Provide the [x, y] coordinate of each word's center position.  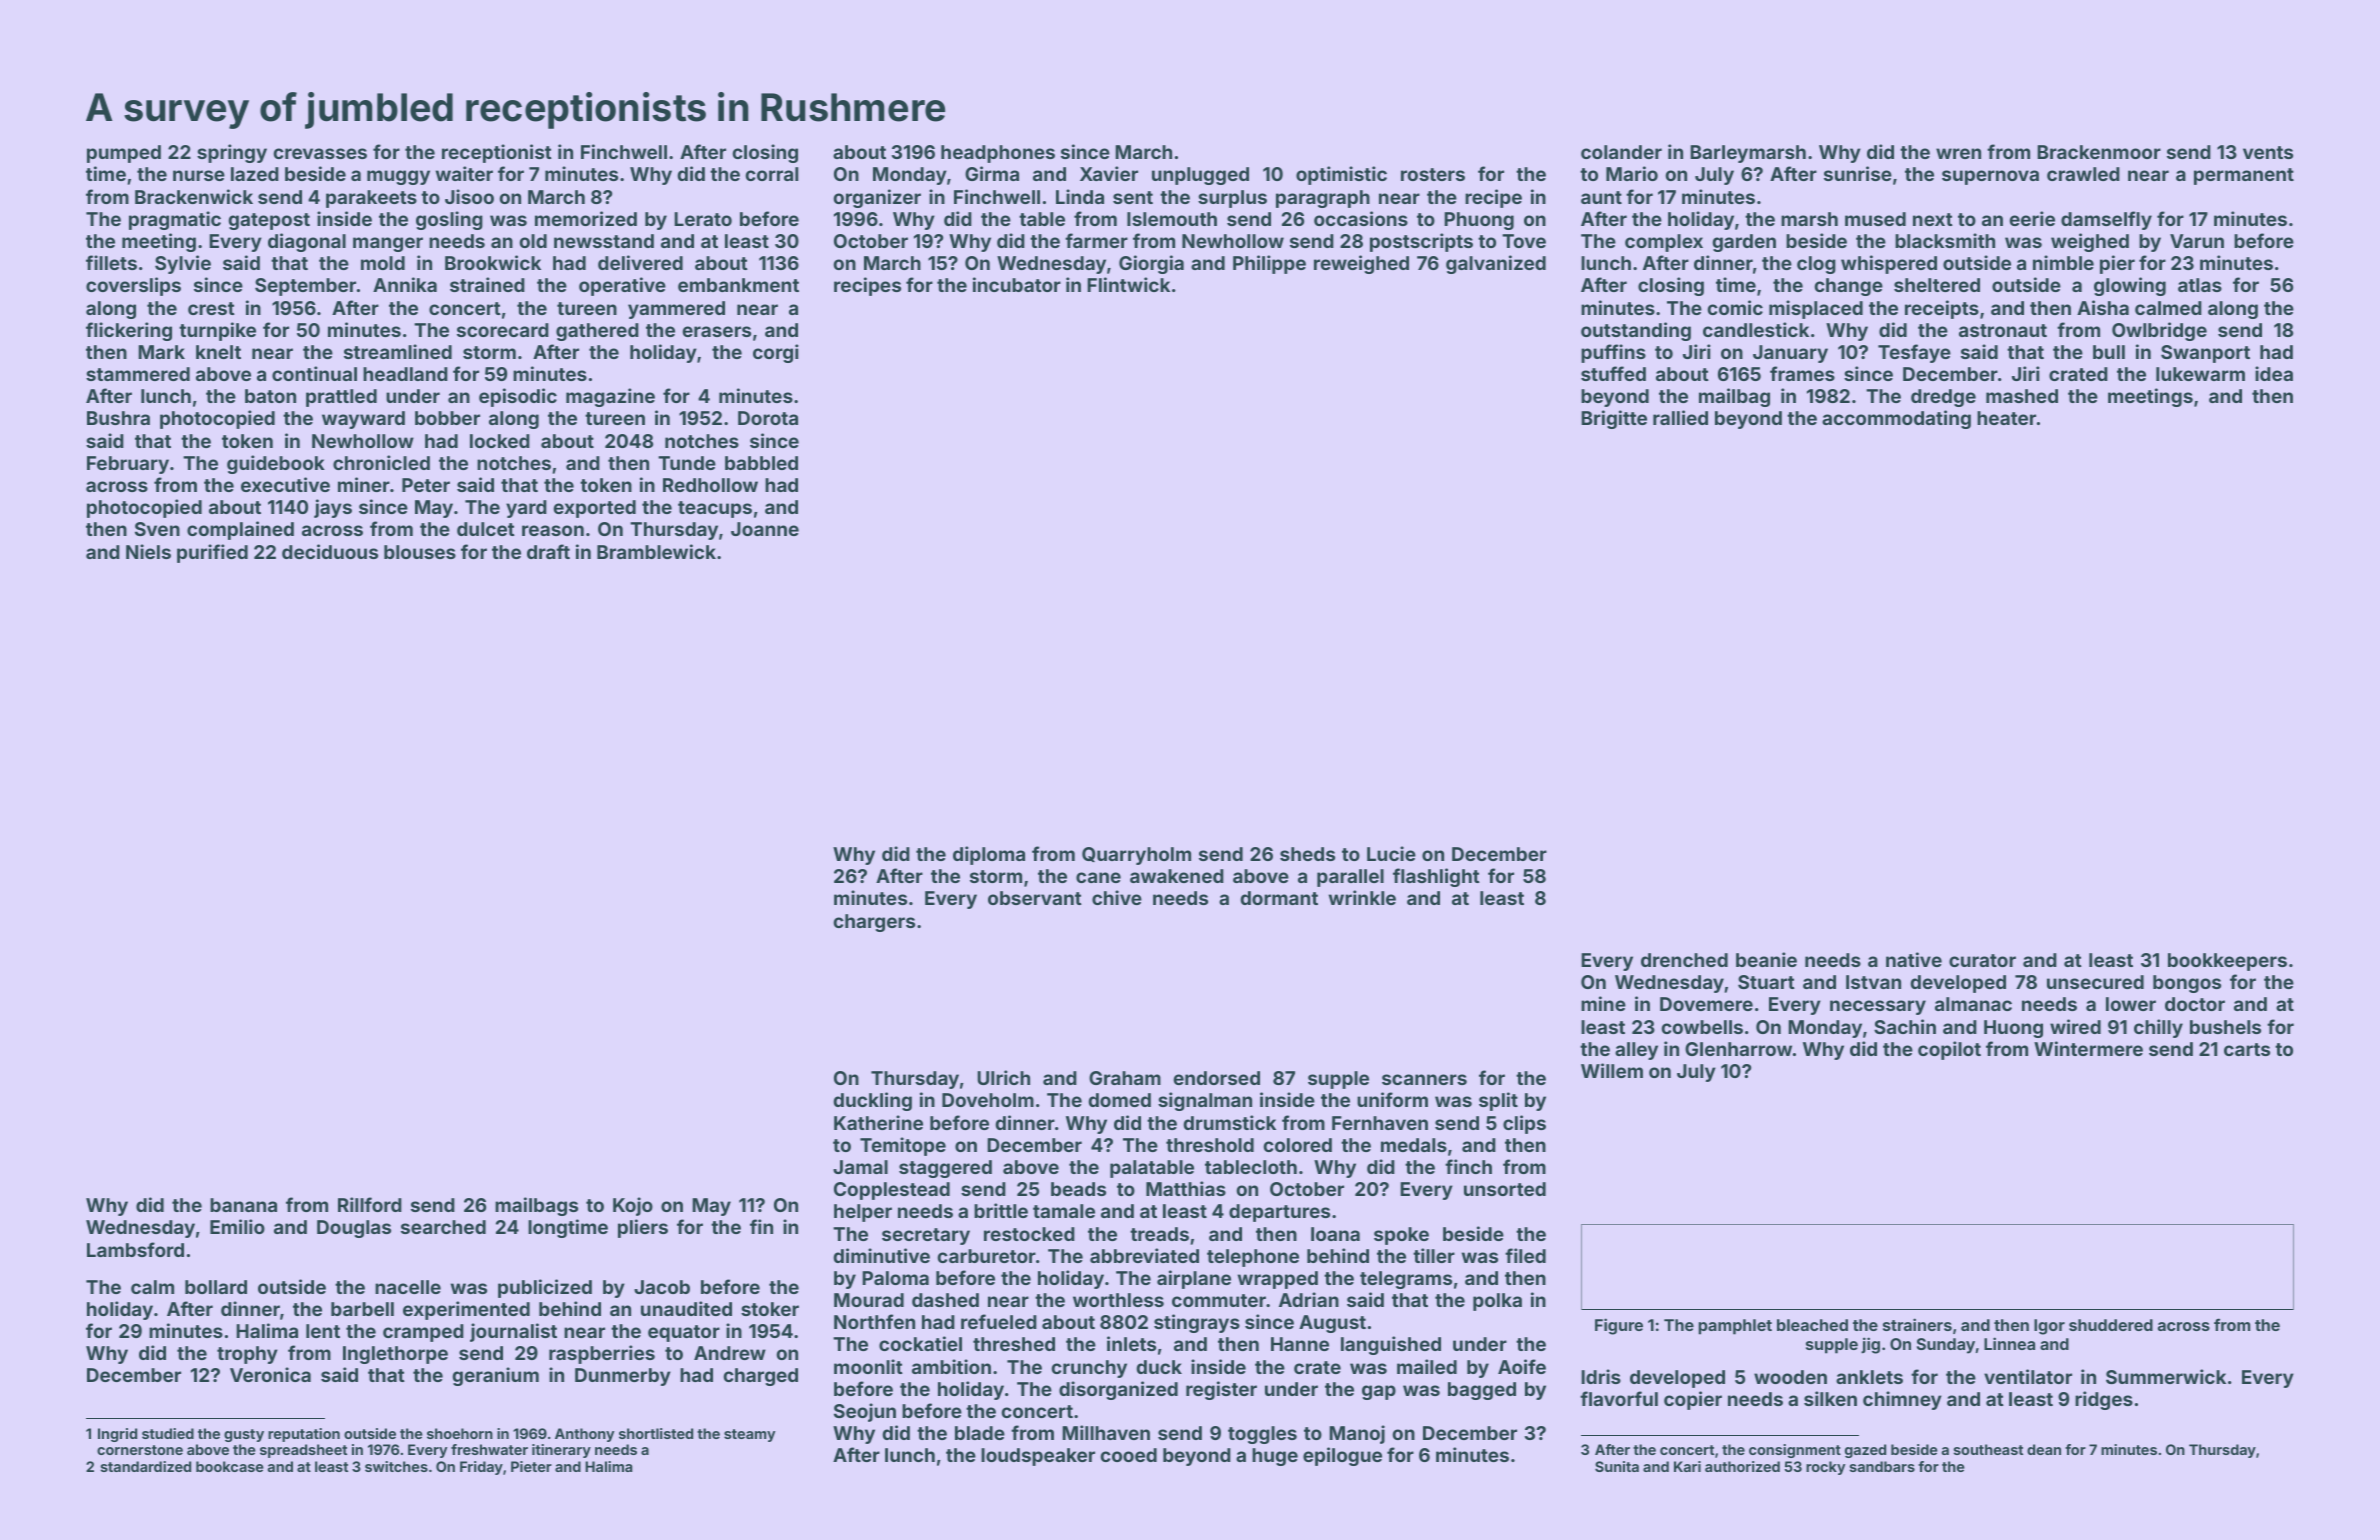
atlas [2200, 285]
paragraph [1323, 199]
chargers [874, 923]
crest [211, 308]
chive [1117, 897]
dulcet [486, 529]
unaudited [686, 1308]
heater [2006, 418]
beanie [1766, 959]
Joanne [765, 529]
